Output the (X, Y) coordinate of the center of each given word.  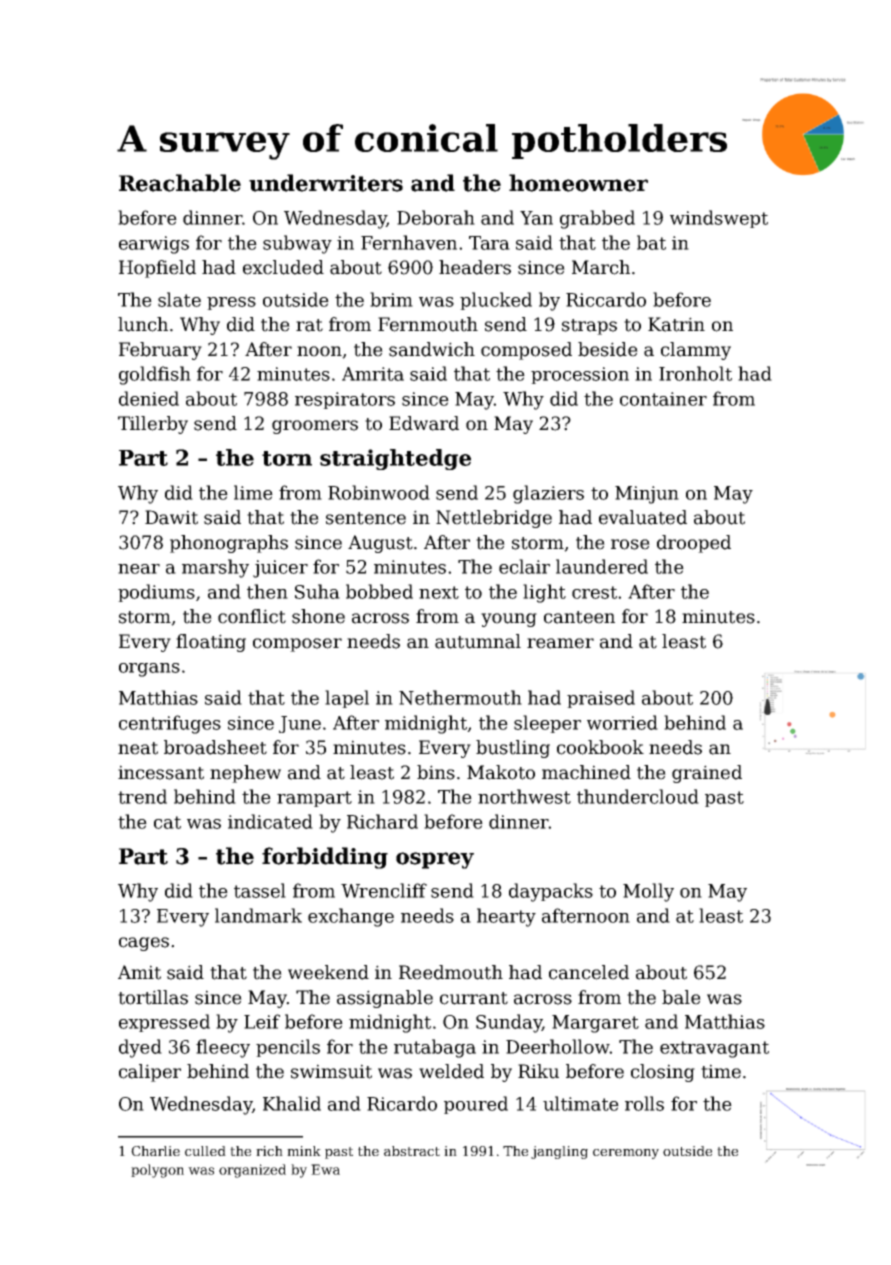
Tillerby (153, 425)
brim (391, 299)
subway (297, 244)
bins (436, 772)
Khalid (292, 1103)
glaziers (548, 494)
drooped (694, 544)
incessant (161, 772)
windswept (719, 219)
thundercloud (638, 796)
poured (476, 1105)
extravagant (714, 1049)
